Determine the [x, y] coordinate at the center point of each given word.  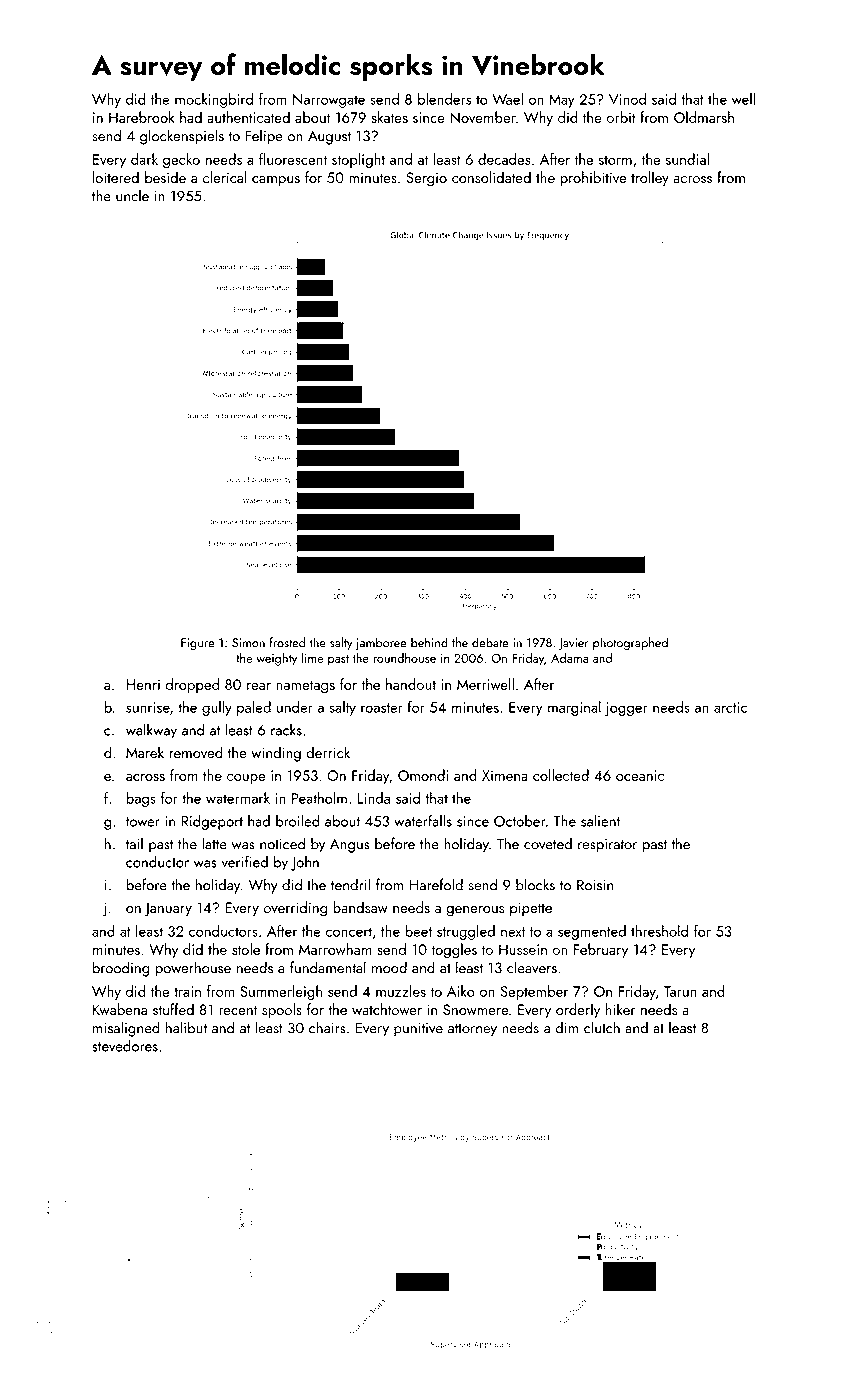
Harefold [436, 884]
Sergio [426, 179]
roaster [382, 708]
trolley [650, 179]
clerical [225, 177]
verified [244, 861]
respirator [607, 846]
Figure [197, 644]
